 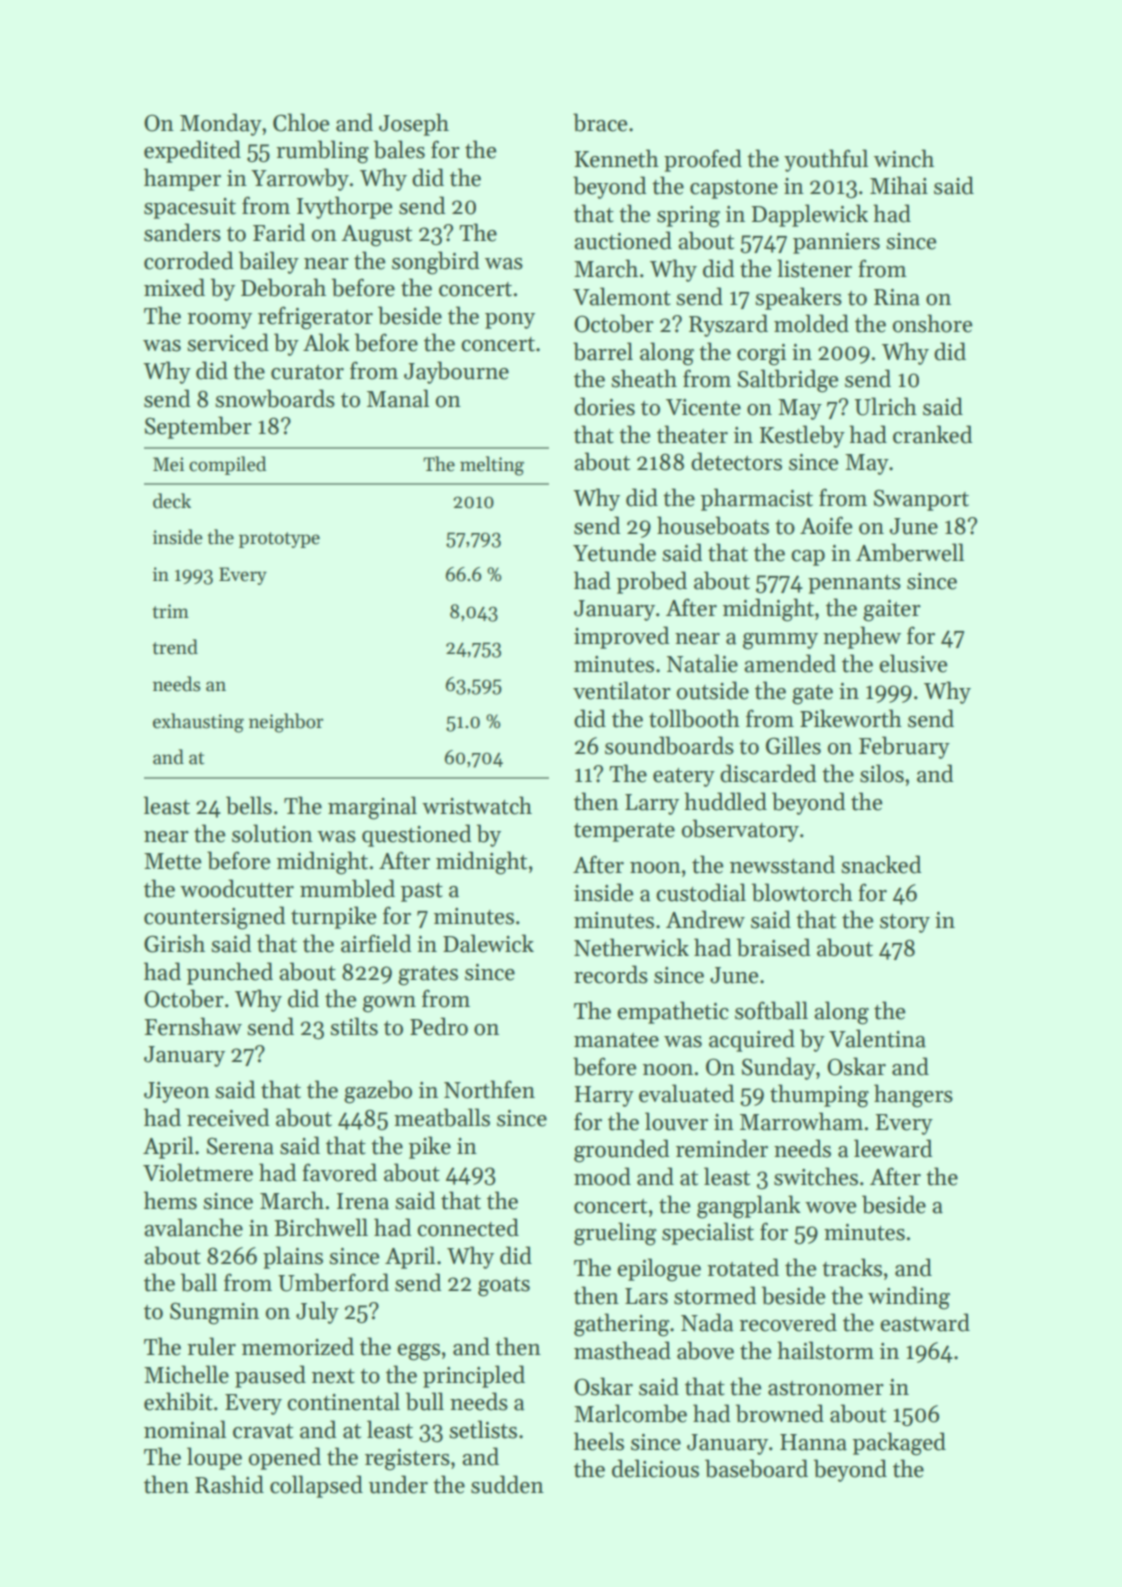 I want to click on Swanport, so click(x=921, y=500).
